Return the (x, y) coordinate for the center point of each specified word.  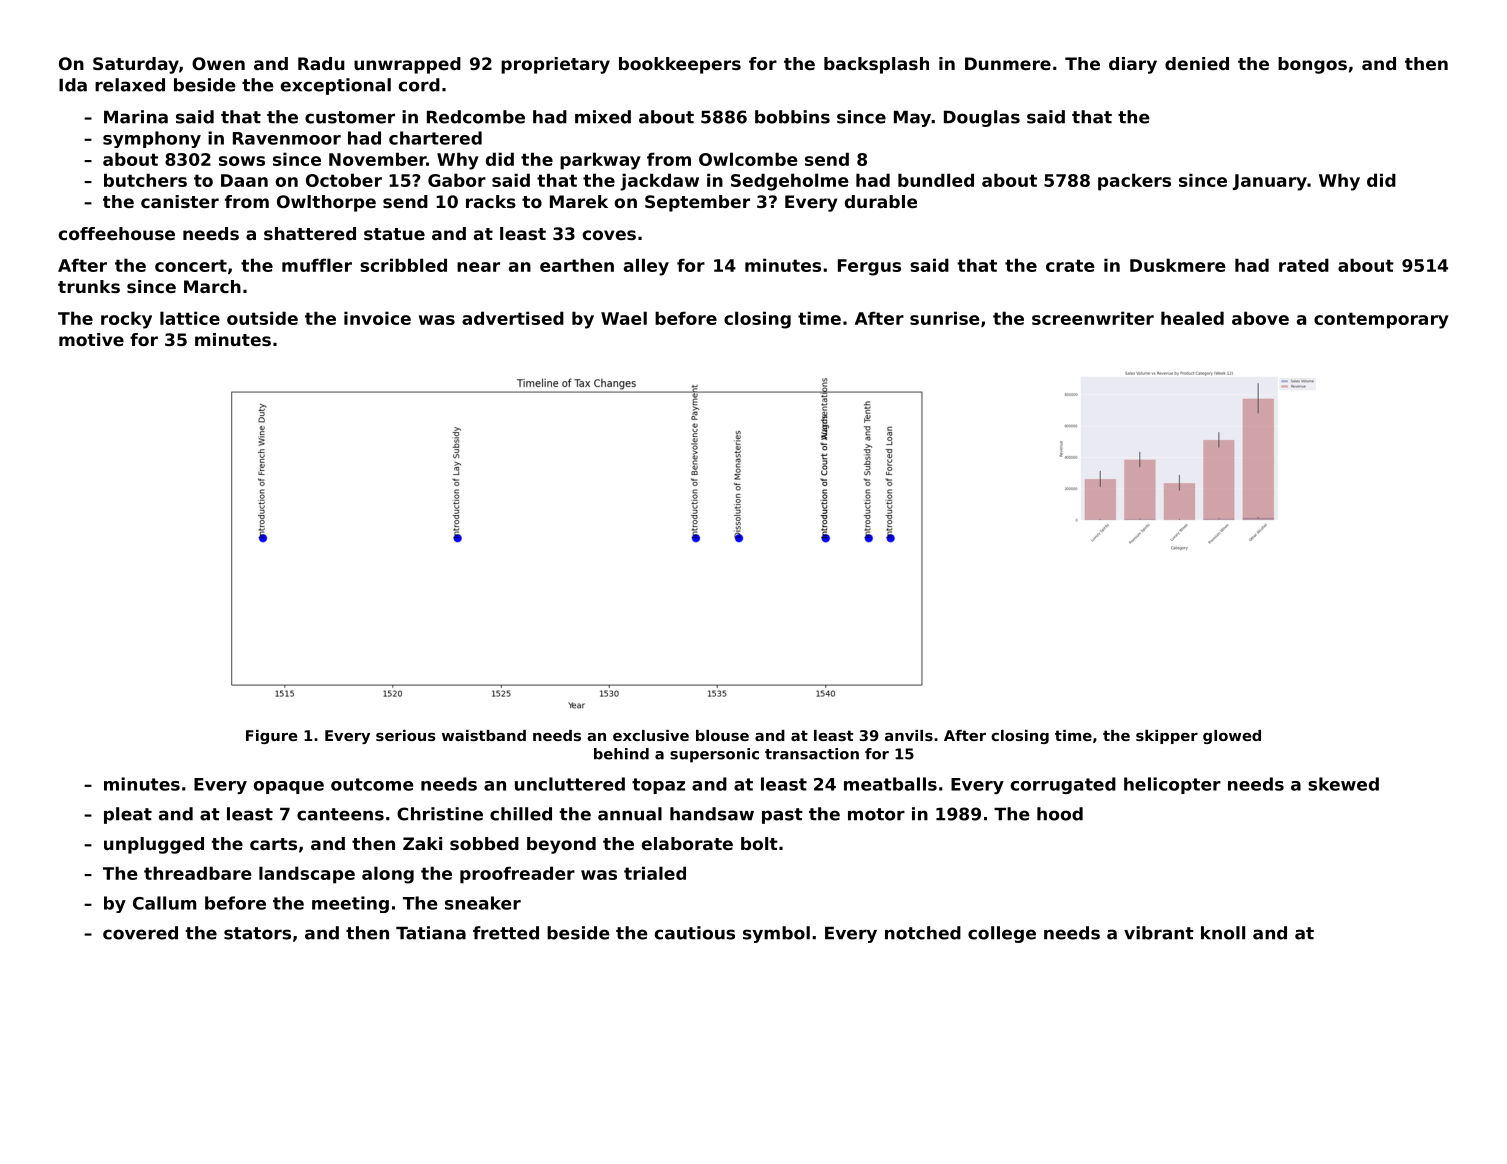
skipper (1167, 737)
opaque (289, 787)
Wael (624, 318)
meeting (350, 904)
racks (491, 201)
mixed (603, 117)
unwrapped (407, 65)
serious (406, 735)
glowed (1232, 737)
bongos (1312, 65)
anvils (909, 735)
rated (1304, 265)
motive (91, 339)
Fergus (869, 267)
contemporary (1381, 320)
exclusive (651, 735)
